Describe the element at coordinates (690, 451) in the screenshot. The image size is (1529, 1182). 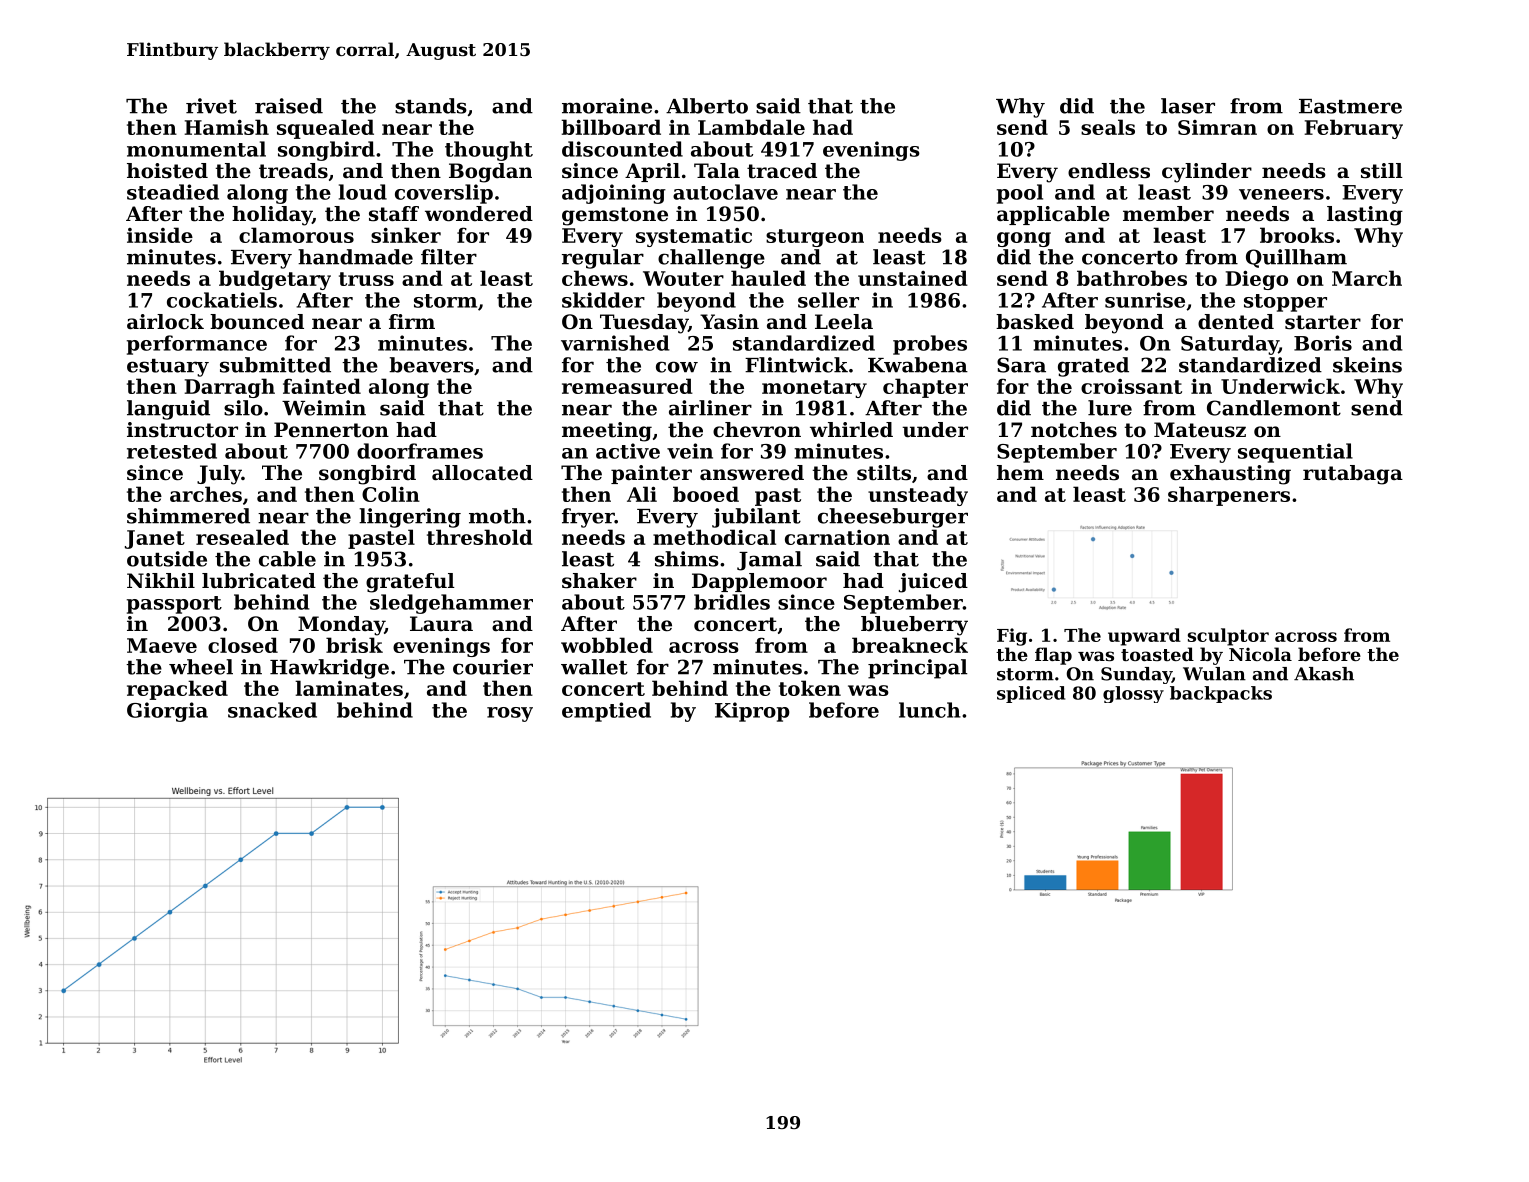
I see `vein` at that location.
